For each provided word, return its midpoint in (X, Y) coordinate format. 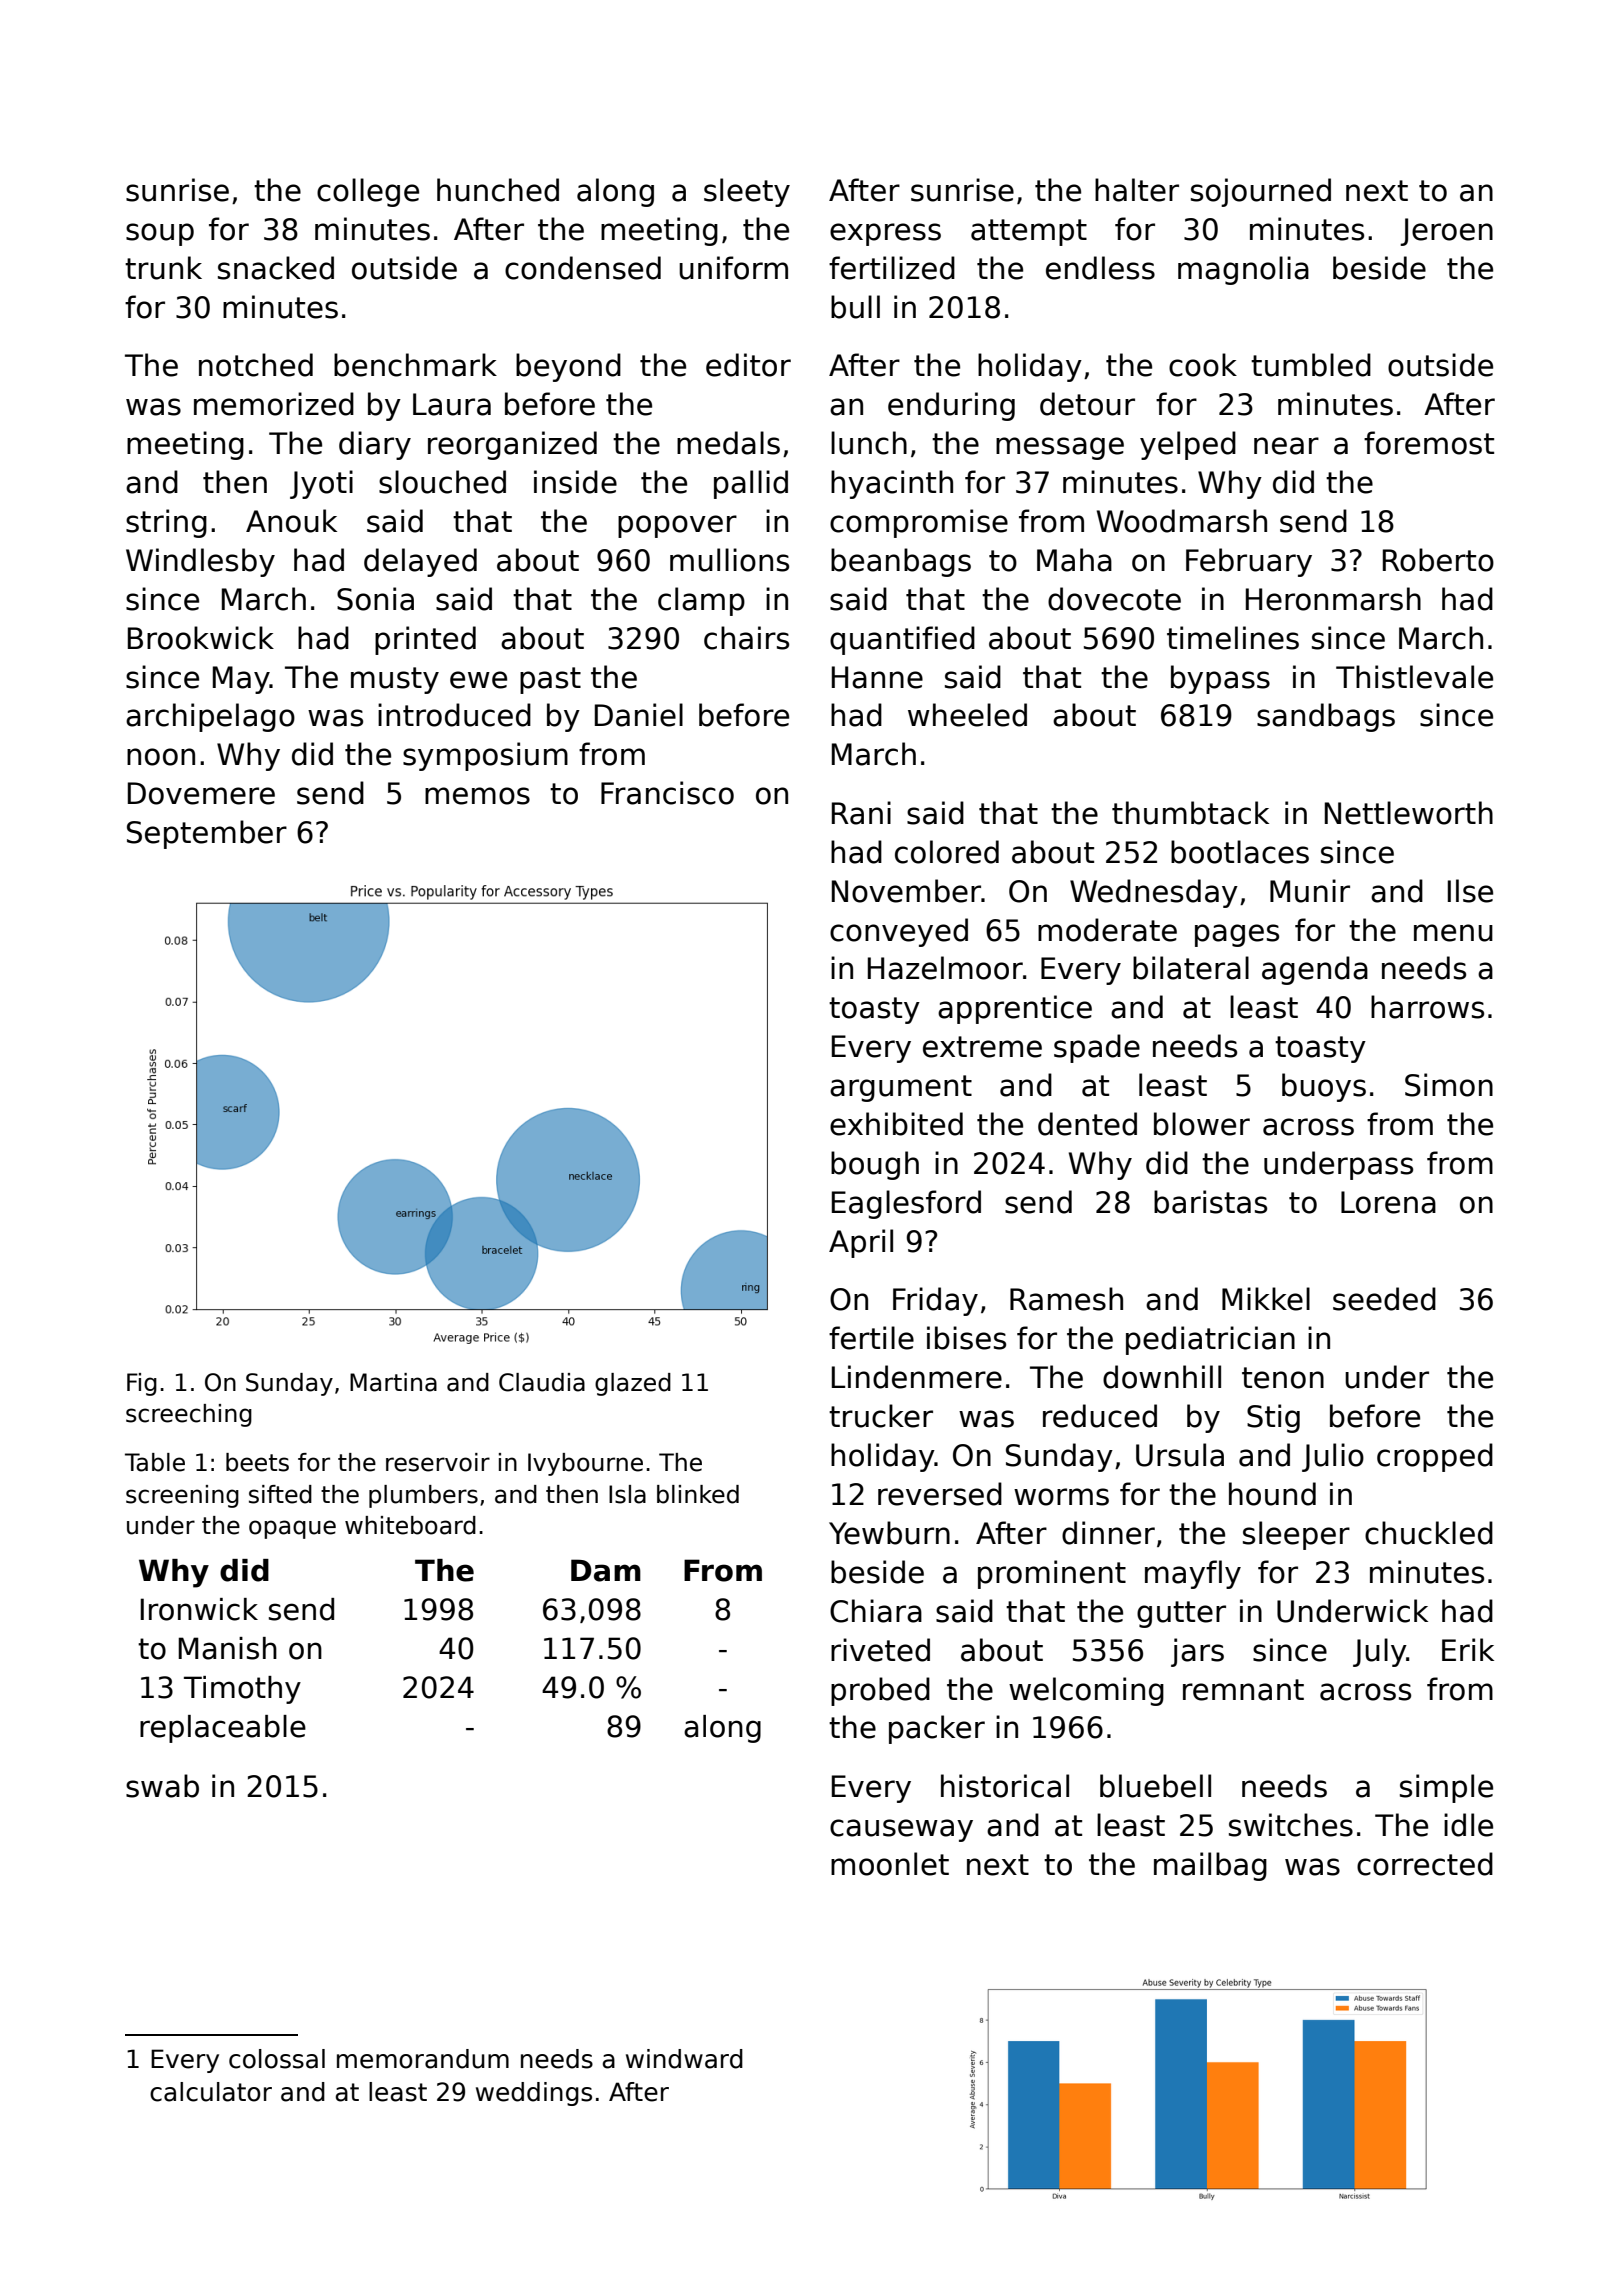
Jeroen (1446, 232)
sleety (747, 192)
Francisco (667, 793)
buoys (1324, 1087)
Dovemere (201, 793)
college (368, 192)
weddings (534, 2094)
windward (684, 2059)
